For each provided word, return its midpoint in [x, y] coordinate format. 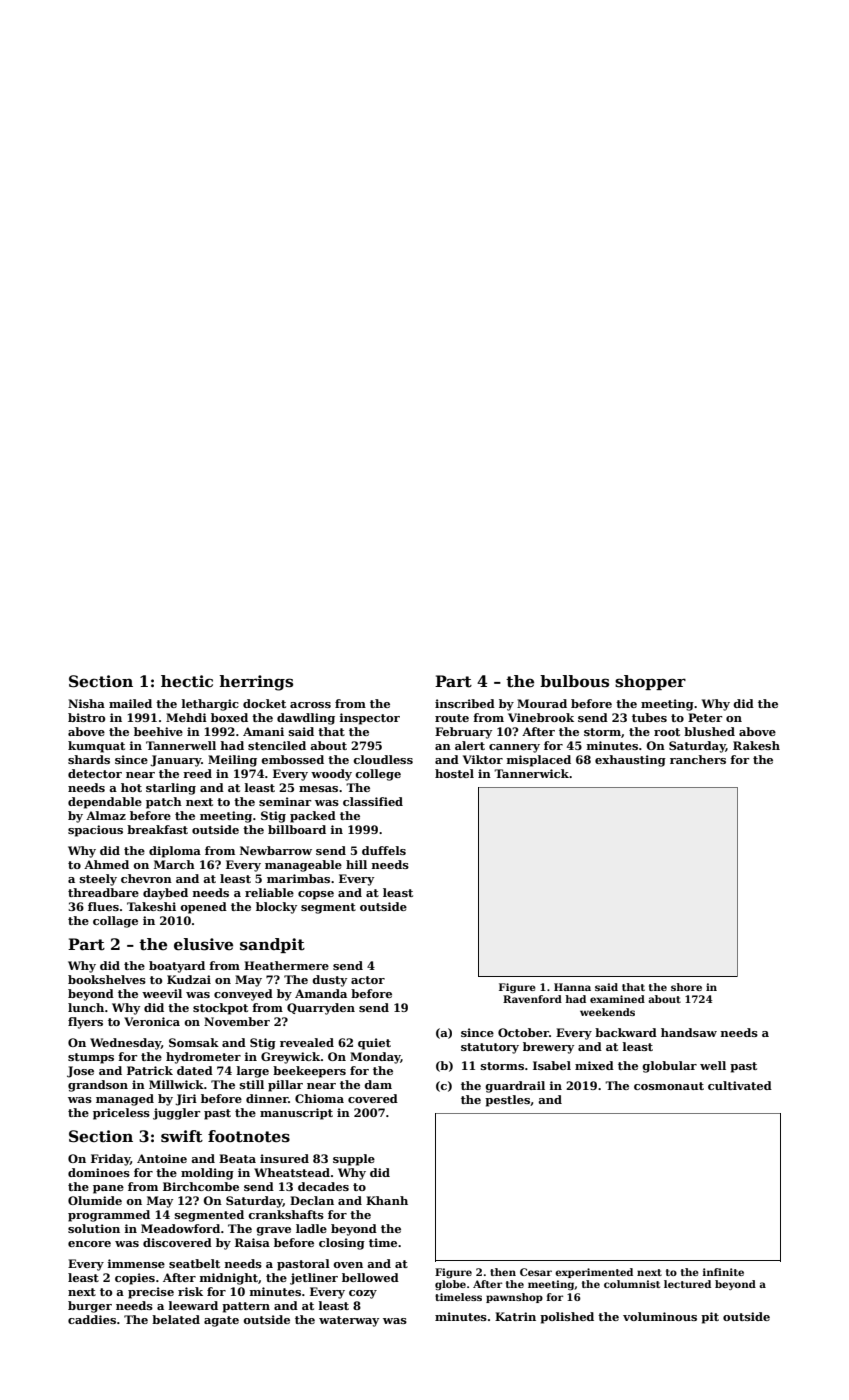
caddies [92, 1319]
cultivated [740, 1085]
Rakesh [756, 745]
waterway [349, 1321]
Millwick [176, 1084]
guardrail [515, 1087]
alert [470, 745]
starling [171, 789]
